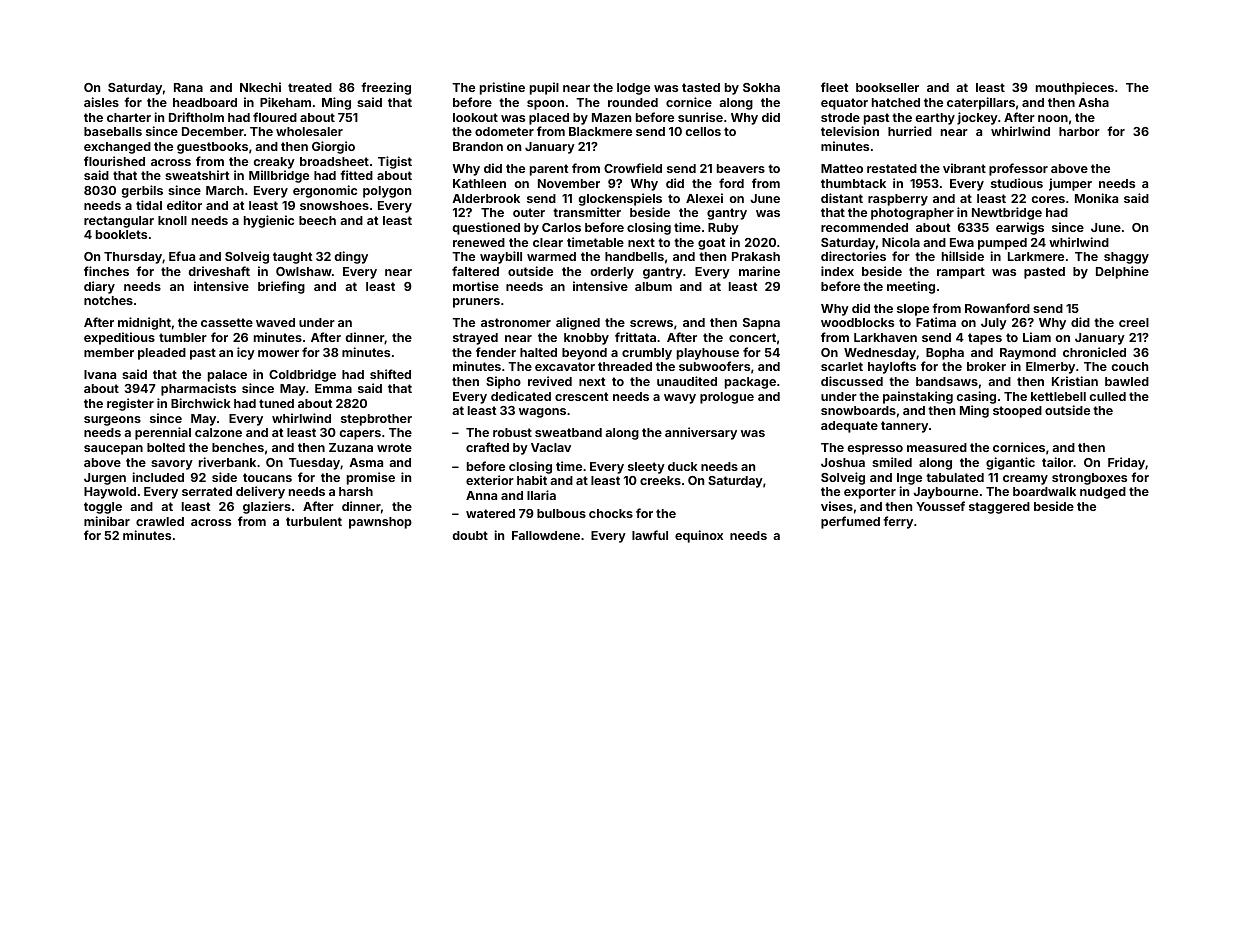  Describe the element at coordinates (162, 354) in the page. I see `pleaded` at that location.
